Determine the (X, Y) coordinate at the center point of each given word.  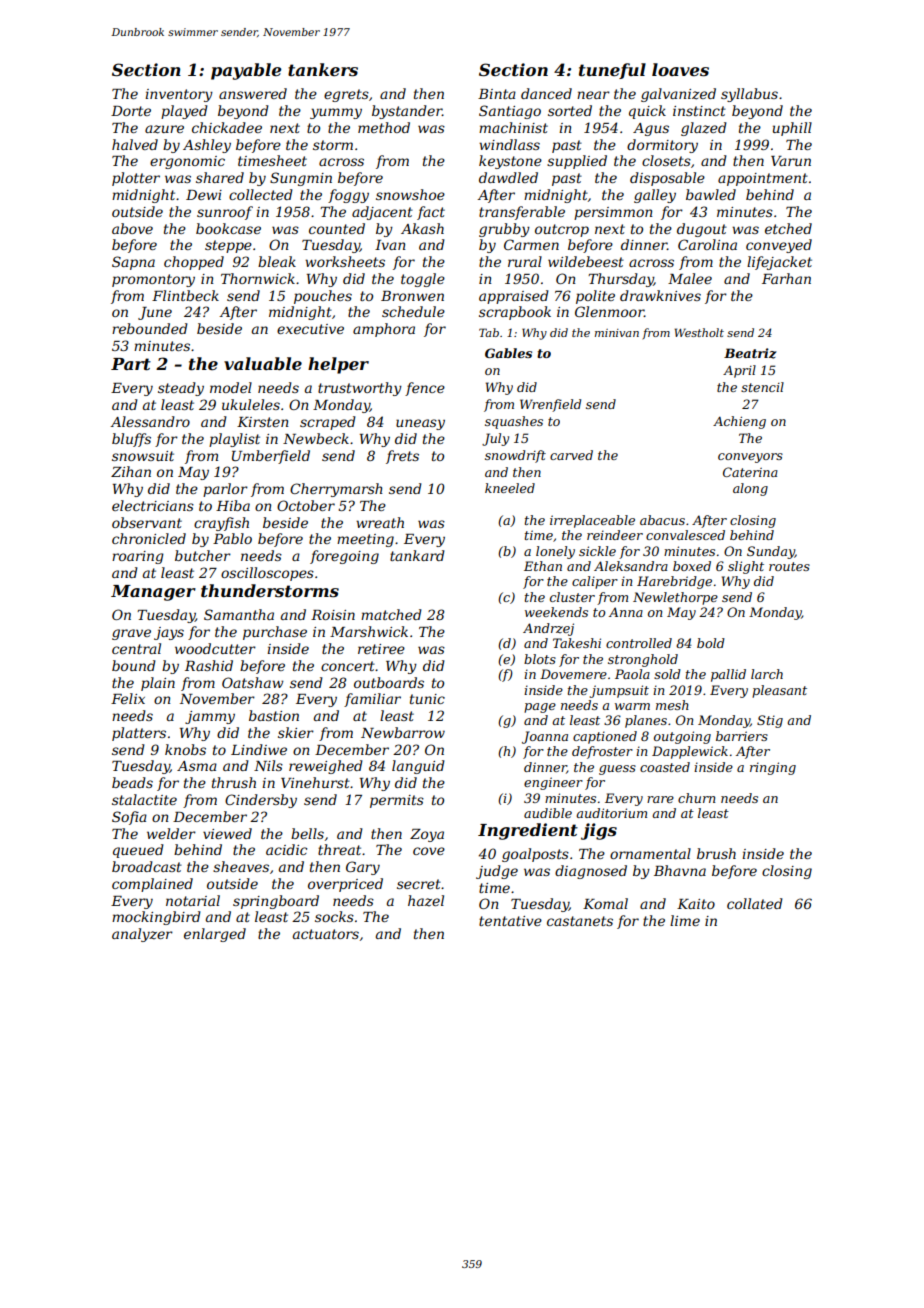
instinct (699, 111)
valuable (263, 363)
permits (397, 801)
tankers (323, 69)
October (306, 505)
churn (696, 798)
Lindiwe (259, 749)
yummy (336, 113)
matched (391, 614)
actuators (326, 934)
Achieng (739, 422)
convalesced (685, 535)
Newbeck (316, 438)
